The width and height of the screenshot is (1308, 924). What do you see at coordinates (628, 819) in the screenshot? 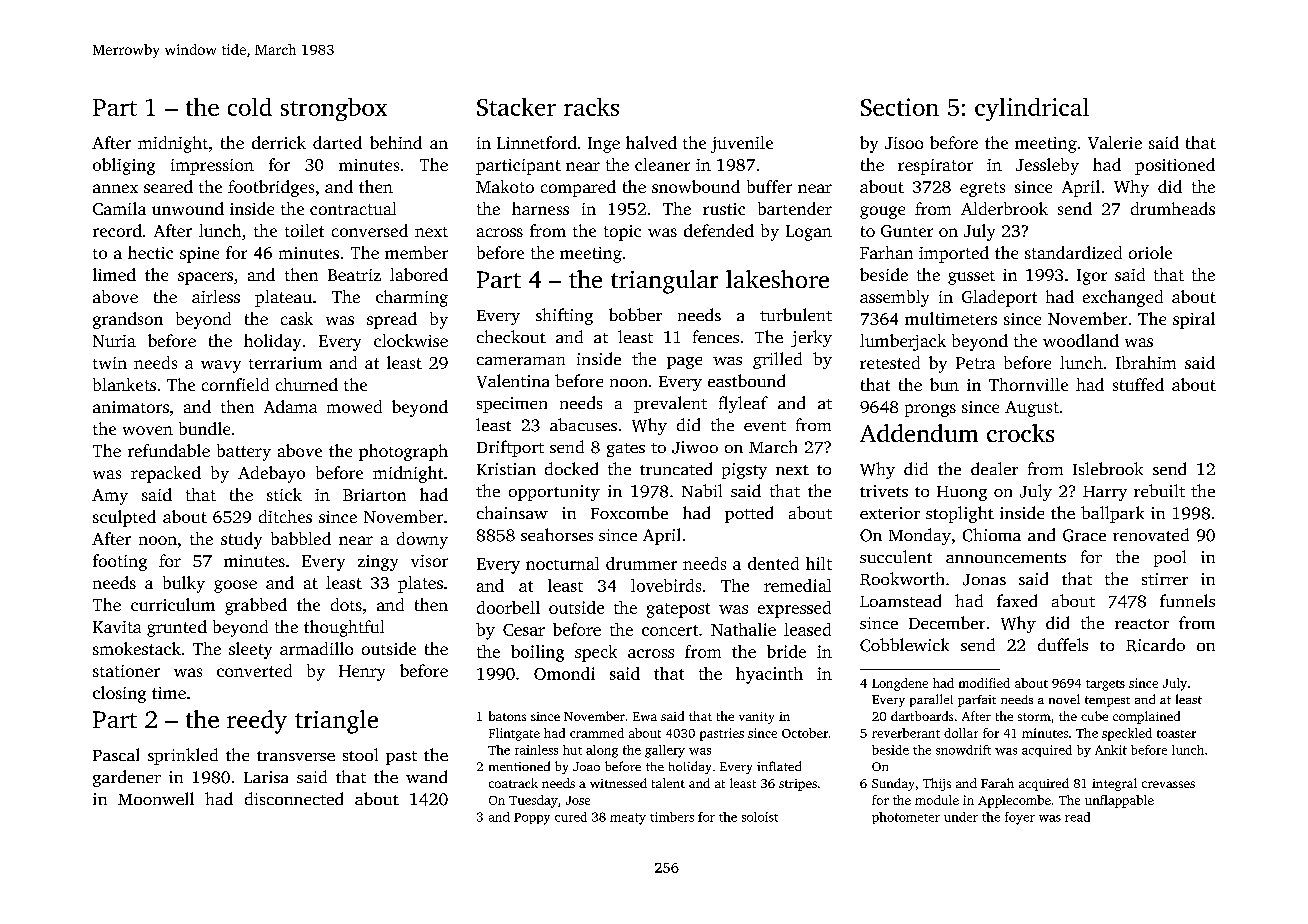
I see `meaty` at bounding box center [628, 819].
